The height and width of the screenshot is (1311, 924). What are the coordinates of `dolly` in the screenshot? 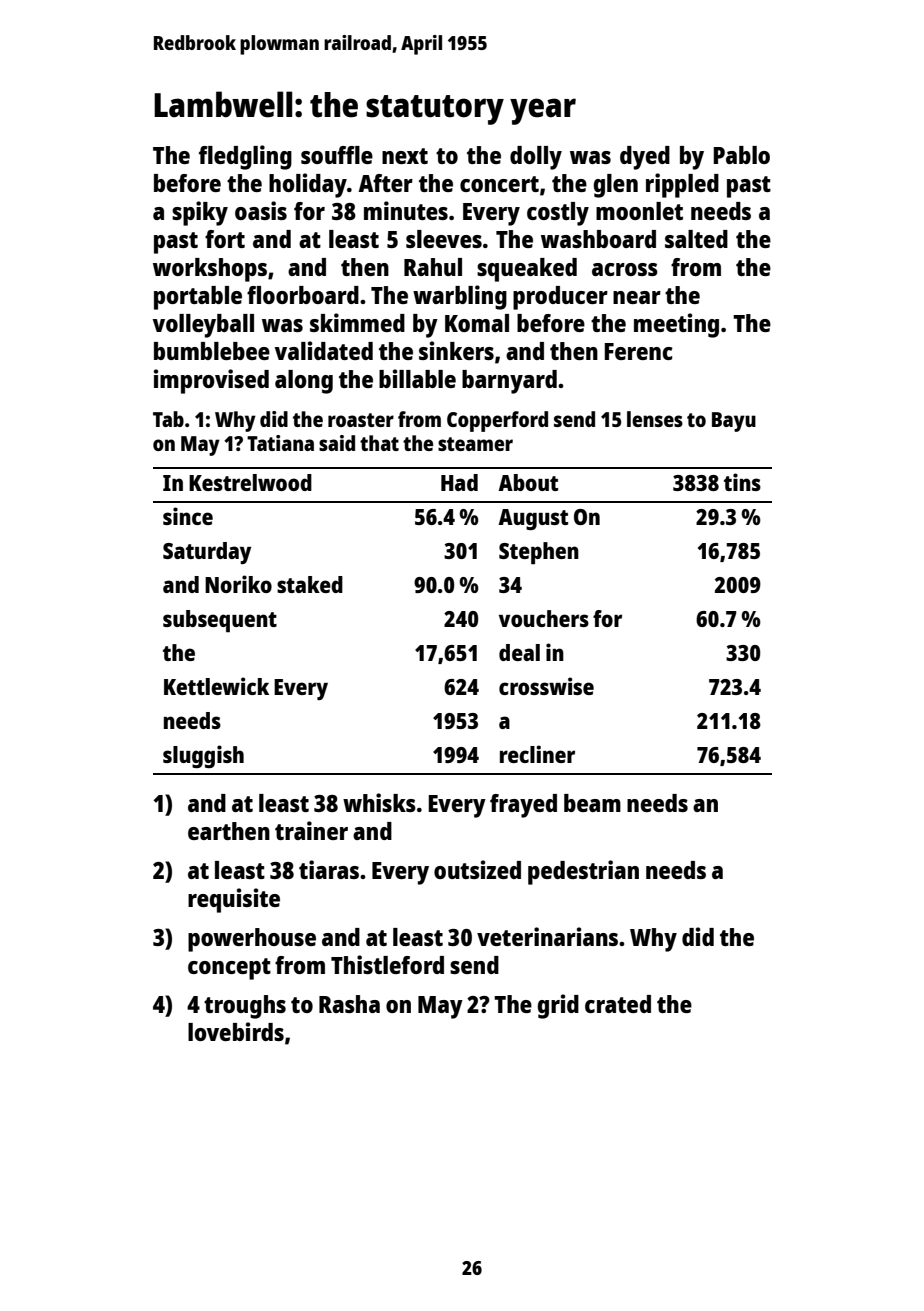 It's located at (536, 158).
